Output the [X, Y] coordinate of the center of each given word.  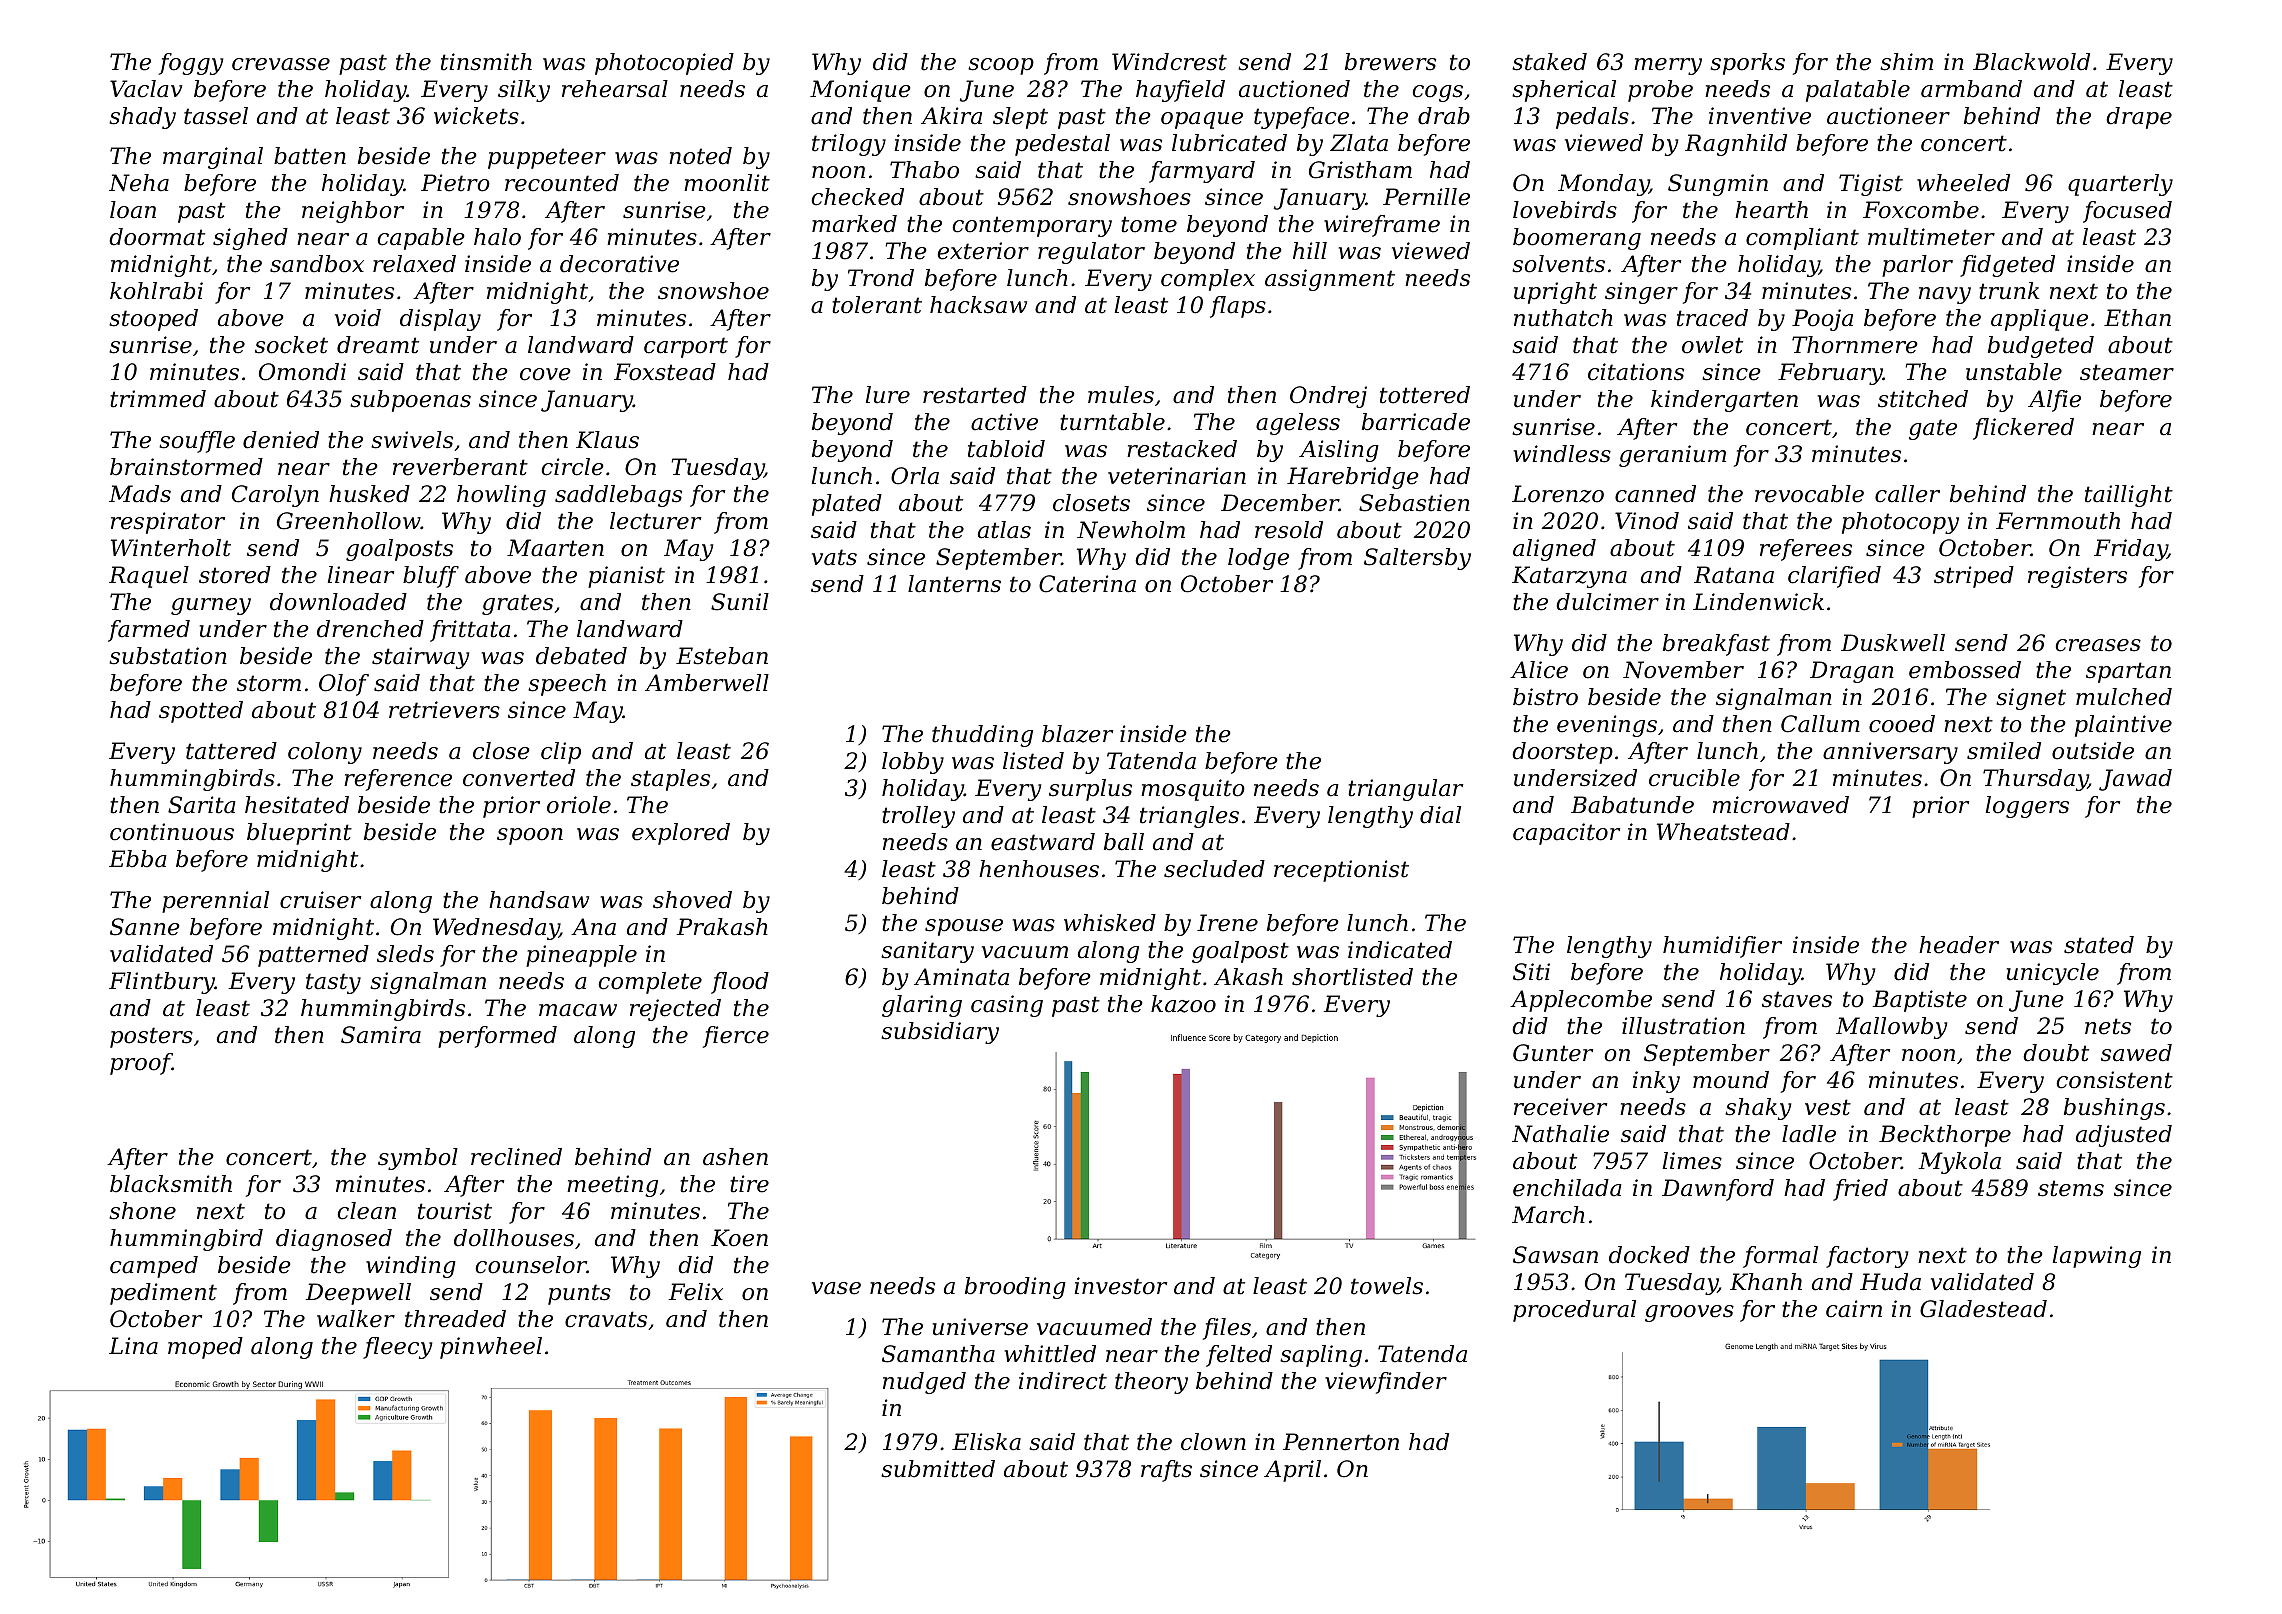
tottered [1425, 395]
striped [1974, 577]
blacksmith [171, 1184]
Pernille [1426, 197]
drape [2139, 118]
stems [2071, 1188]
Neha [139, 183]
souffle [197, 442]
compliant [1802, 239]
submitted [938, 1469]
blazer [1077, 734]
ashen [735, 1157]
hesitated [297, 805]
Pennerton [1341, 1442]
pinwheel [491, 1348]
